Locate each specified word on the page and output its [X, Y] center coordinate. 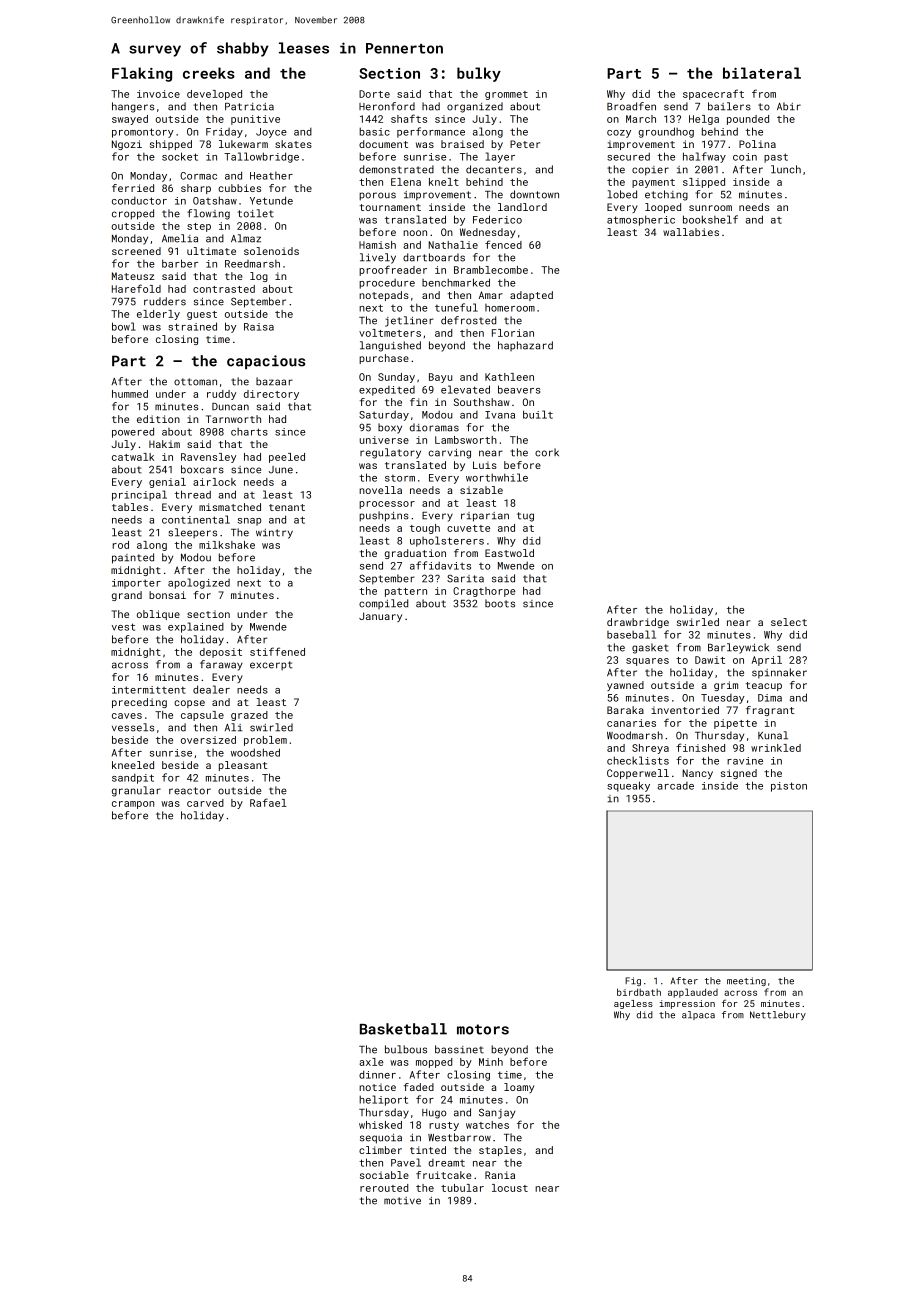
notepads [384, 296]
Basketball [403, 1029]
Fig [633, 981]
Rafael [268, 802]
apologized [199, 583]
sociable [384, 1175]
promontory [143, 133]
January [380, 617]
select [789, 622]
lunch [786, 169]
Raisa [259, 327]
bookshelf [710, 219]
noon [415, 233]
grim [726, 686]
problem [265, 741]
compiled [383, 604]
